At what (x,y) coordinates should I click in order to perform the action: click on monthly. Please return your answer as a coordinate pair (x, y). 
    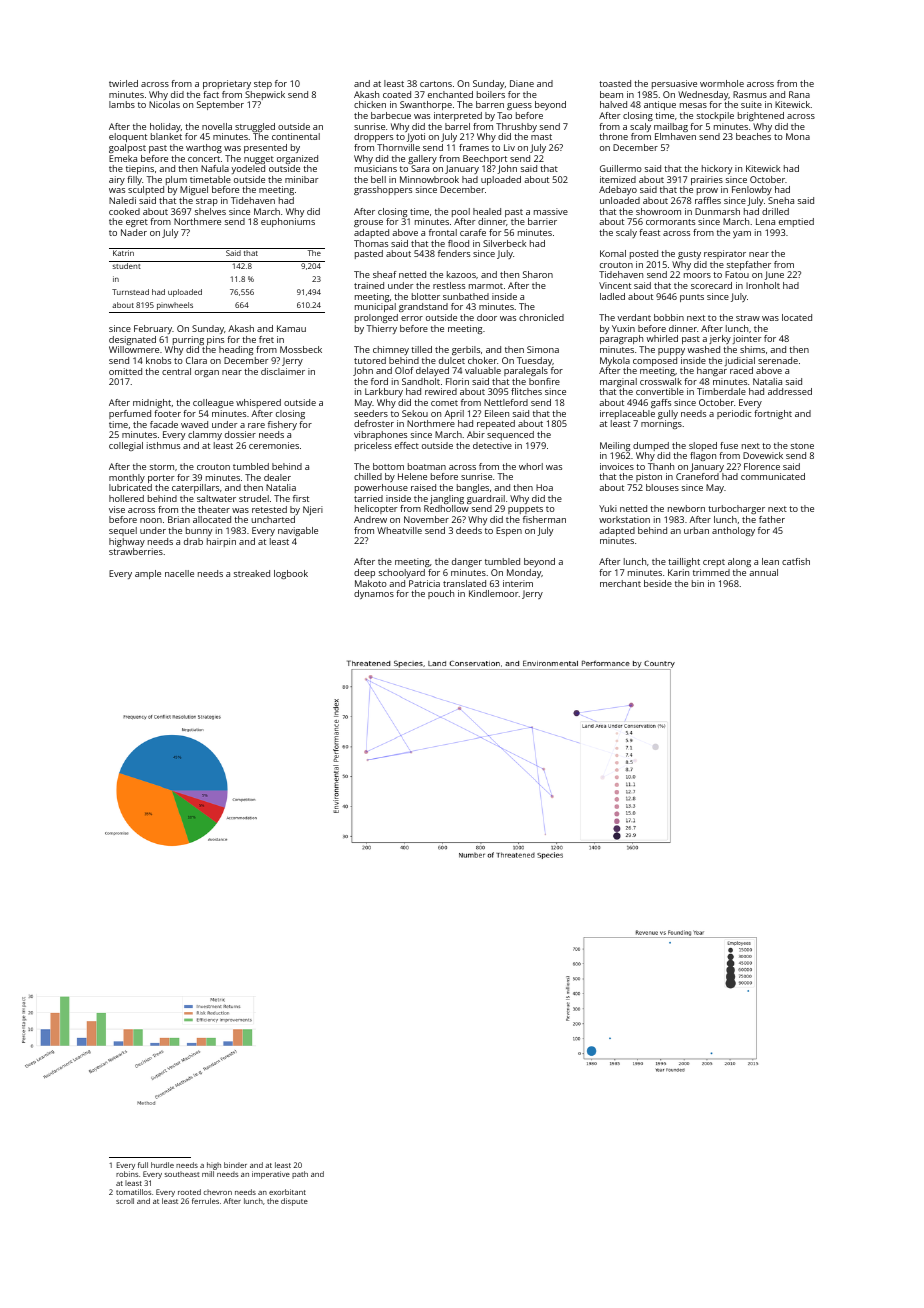
    Looking at the image, I should click on (127, 478).
